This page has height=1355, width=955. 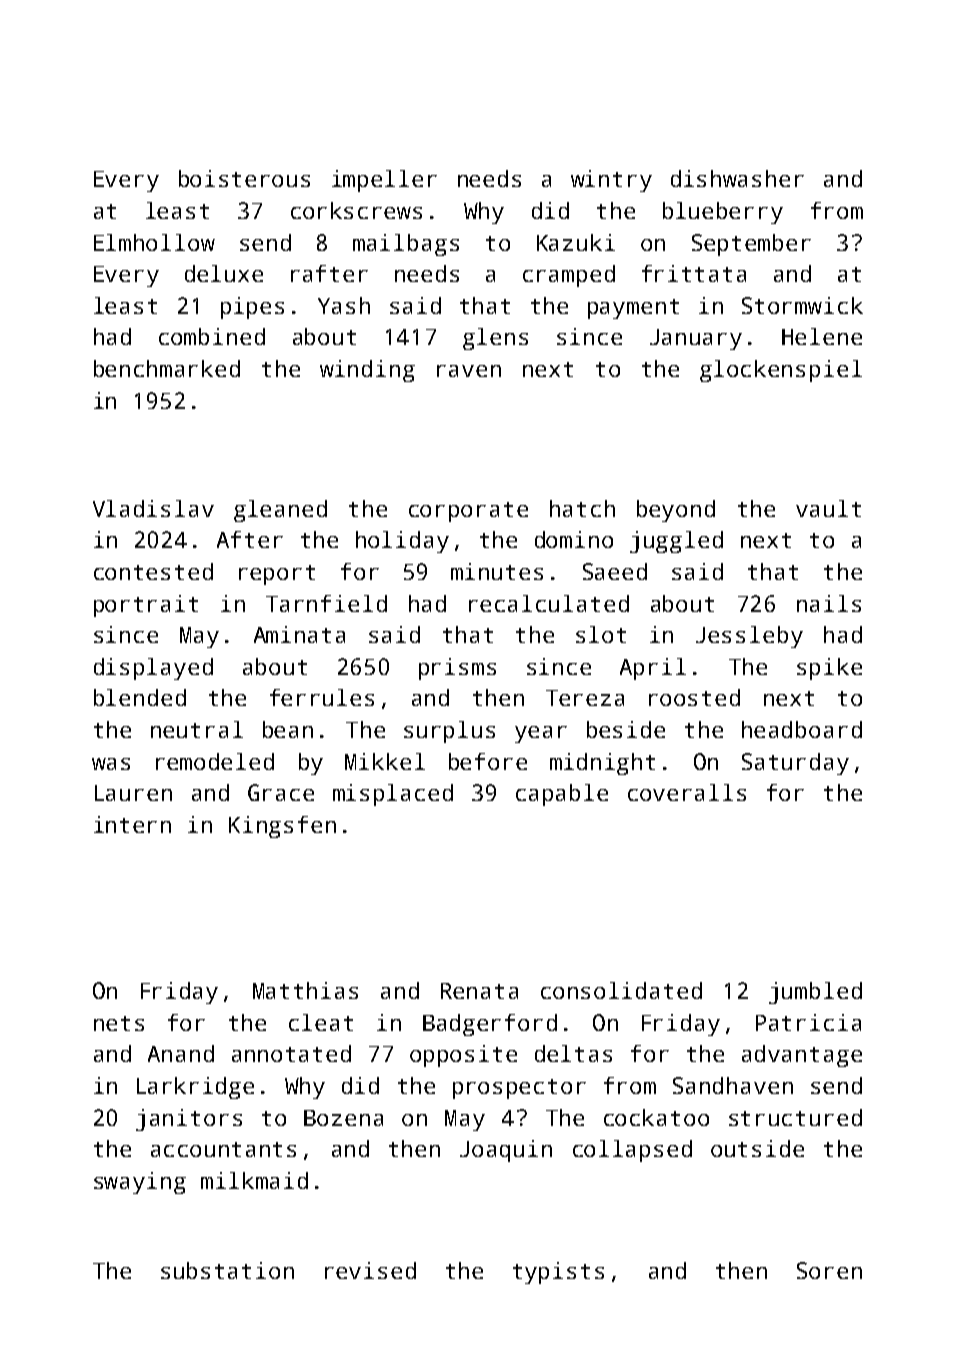 I want to click on typists, so click(x=558, y=1273).
